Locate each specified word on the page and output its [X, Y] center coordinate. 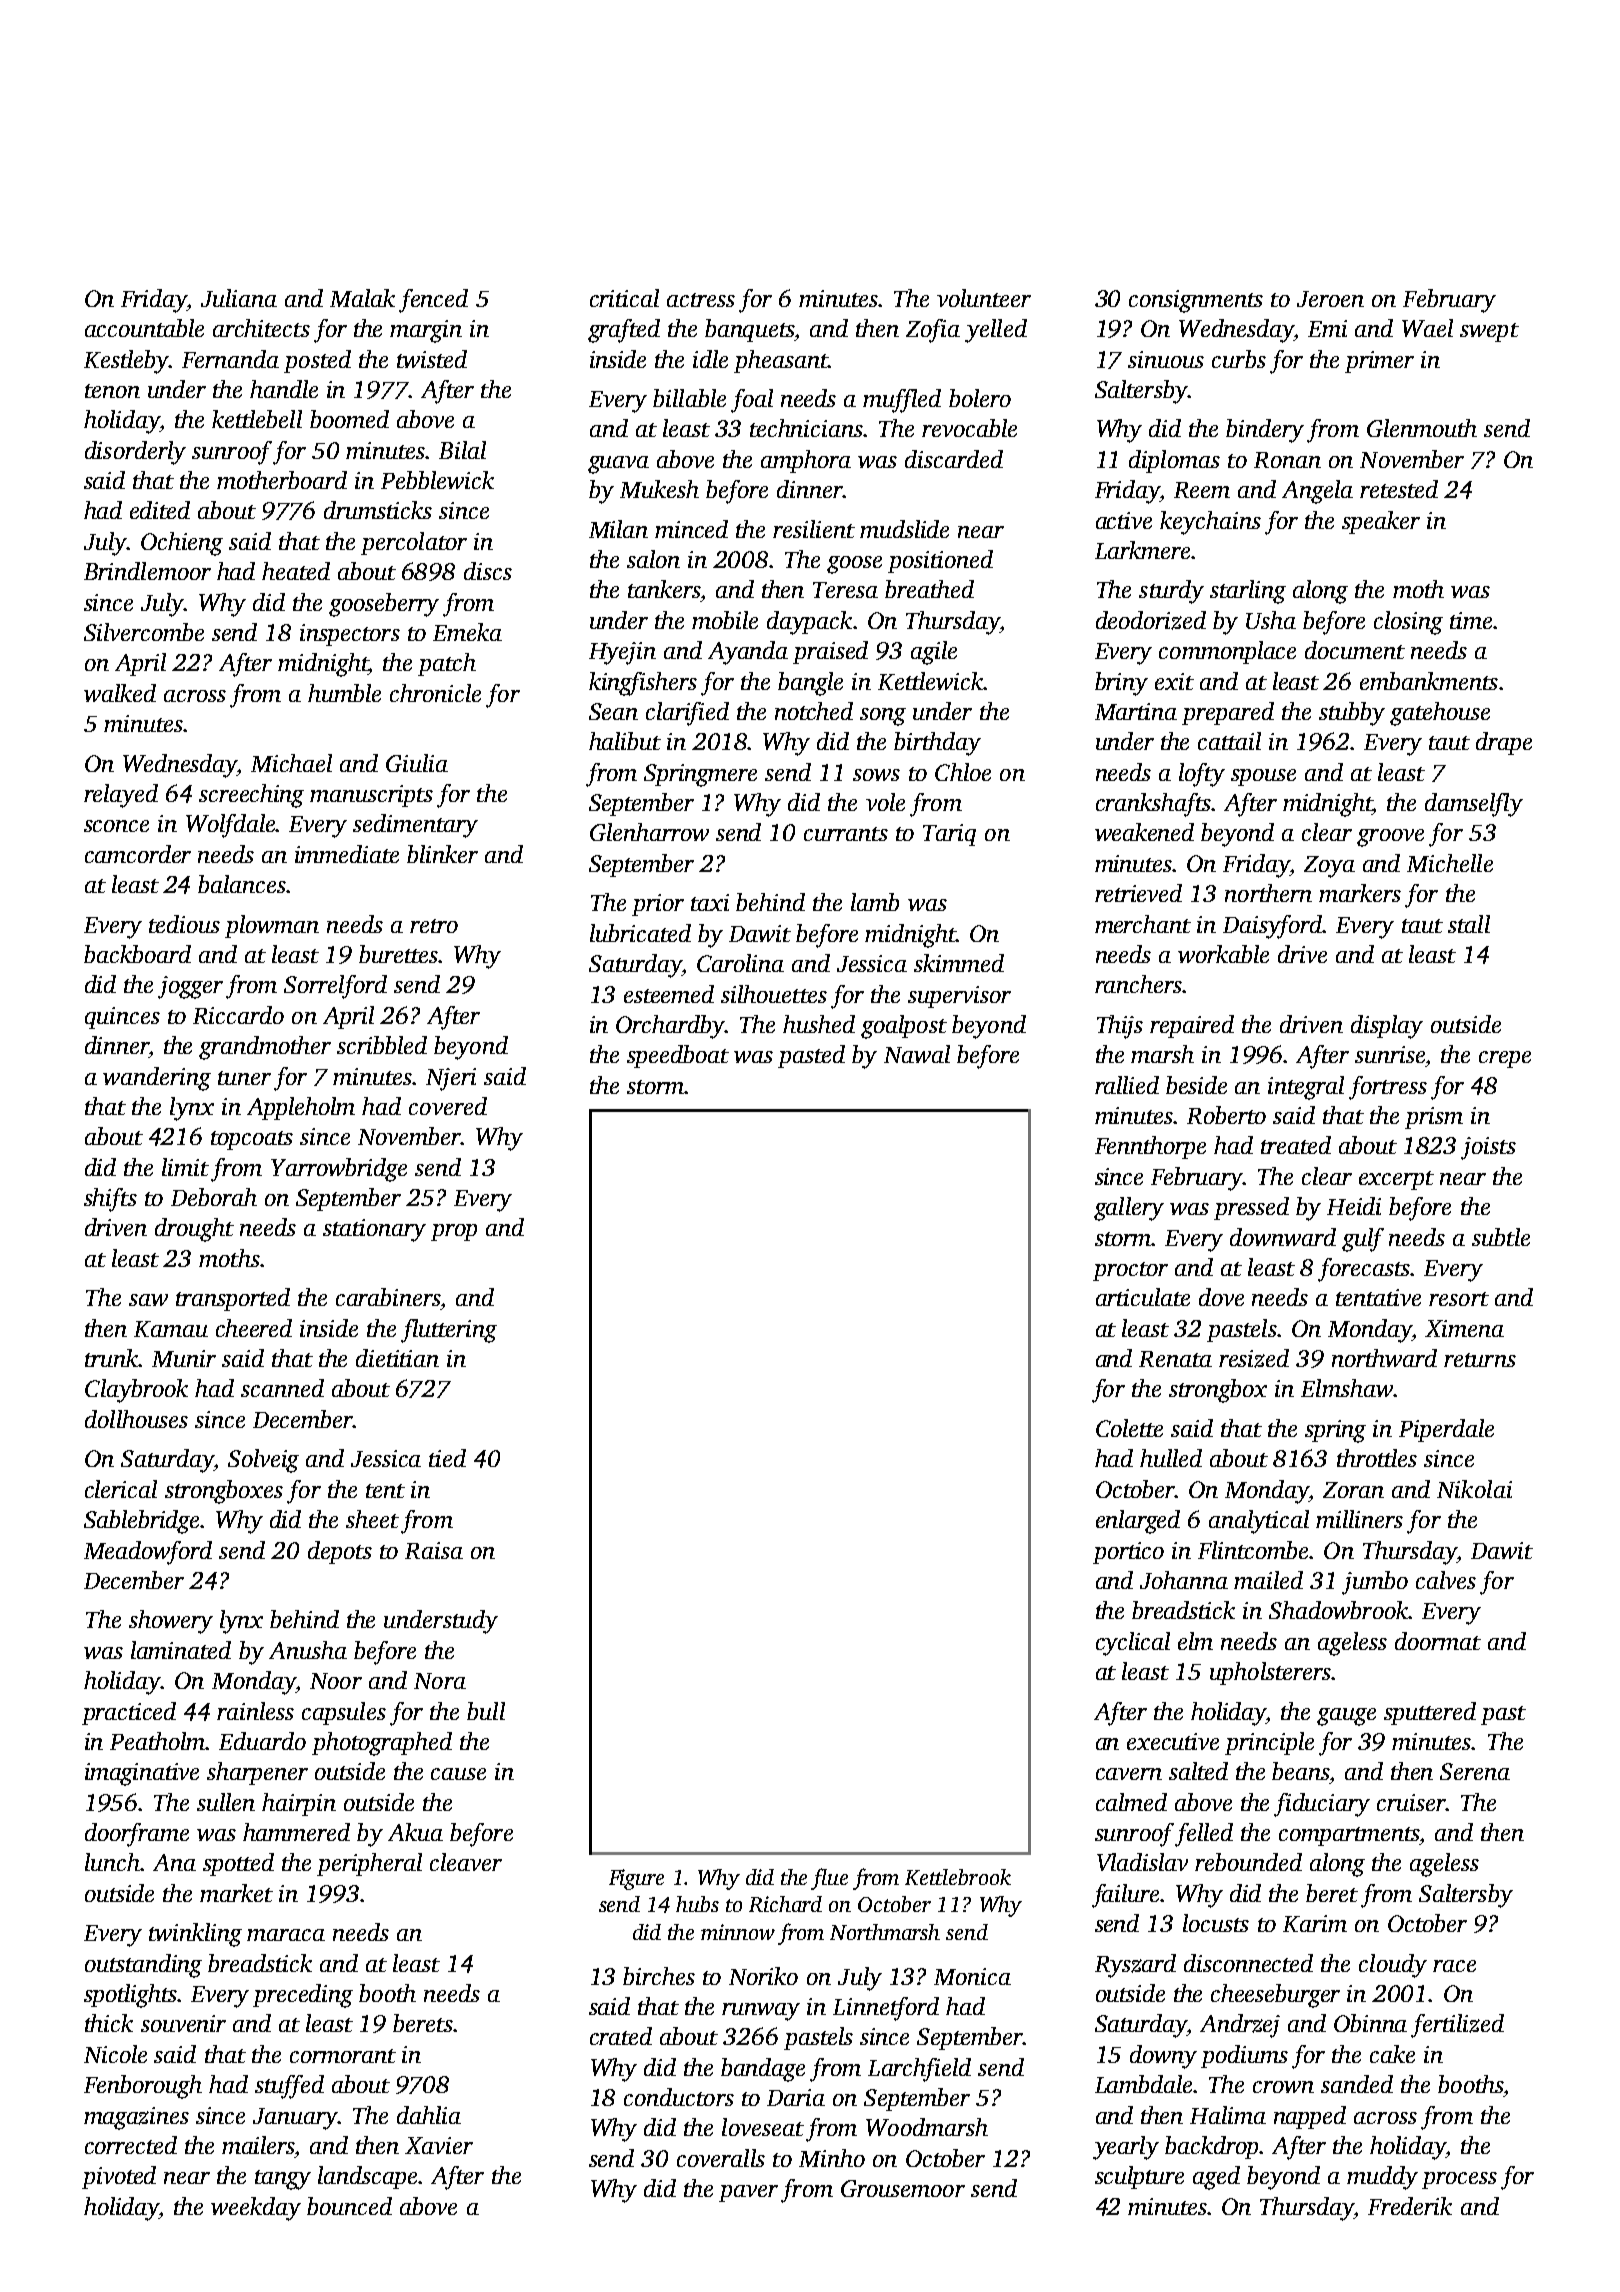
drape [1504, 743]
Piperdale [1446, 1430]
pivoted [119, 2177]
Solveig [263, 1461]
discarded [954, 459]
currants [846, 834]
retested [1399, 489]
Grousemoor [903, 2188]
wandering [157, 1079]
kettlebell [257, 419]
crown [1283, 2087]
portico [1128, 1553]
